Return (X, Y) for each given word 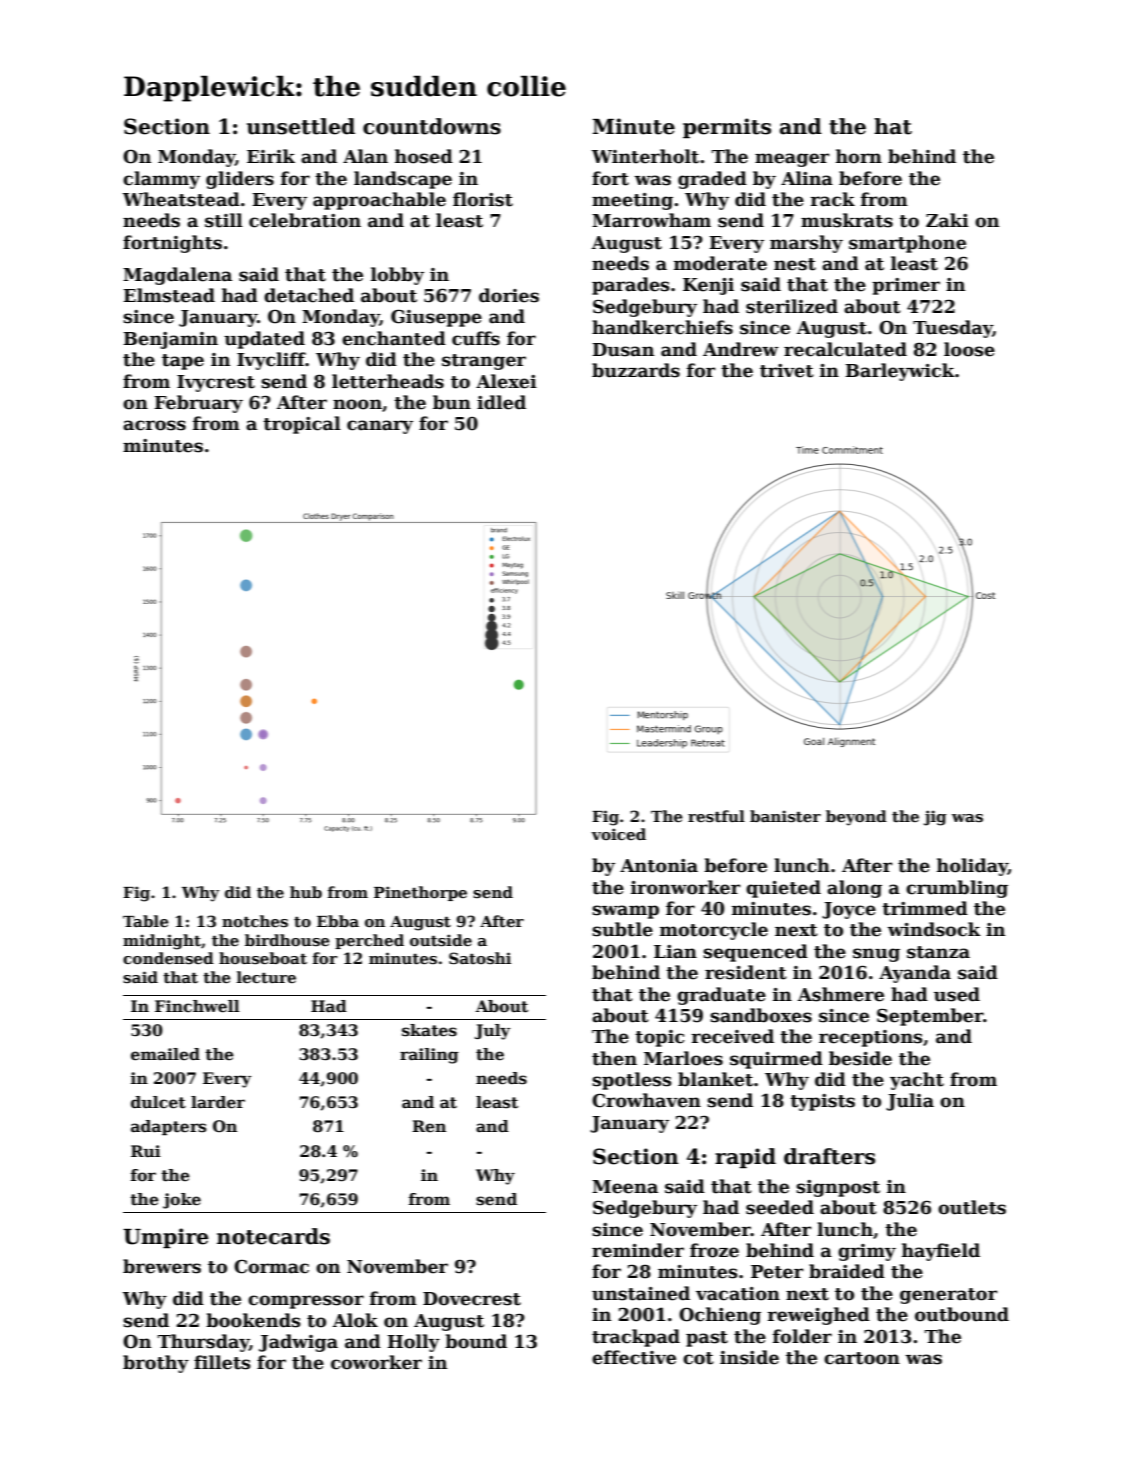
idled (501, 402)
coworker (376, 1362)
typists (822, 1102)
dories (509, 295)
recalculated (845, 349)
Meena (625, 1187)
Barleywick (900, 372)
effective (634, 1357)
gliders (240, 180)
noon (357, 404)
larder (218, 1102)
